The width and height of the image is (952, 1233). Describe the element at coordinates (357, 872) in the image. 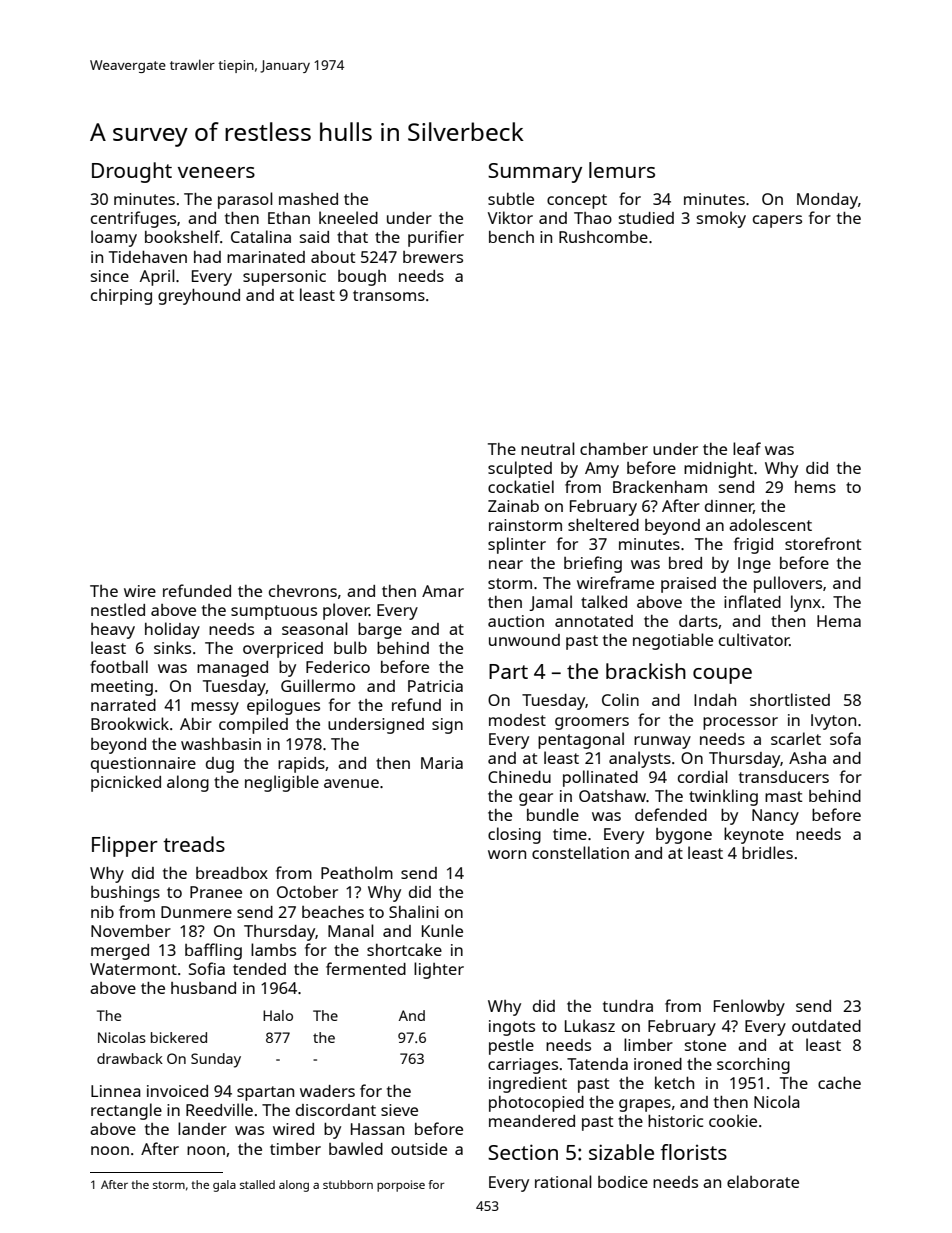

I see `Peatholm` at that location.
